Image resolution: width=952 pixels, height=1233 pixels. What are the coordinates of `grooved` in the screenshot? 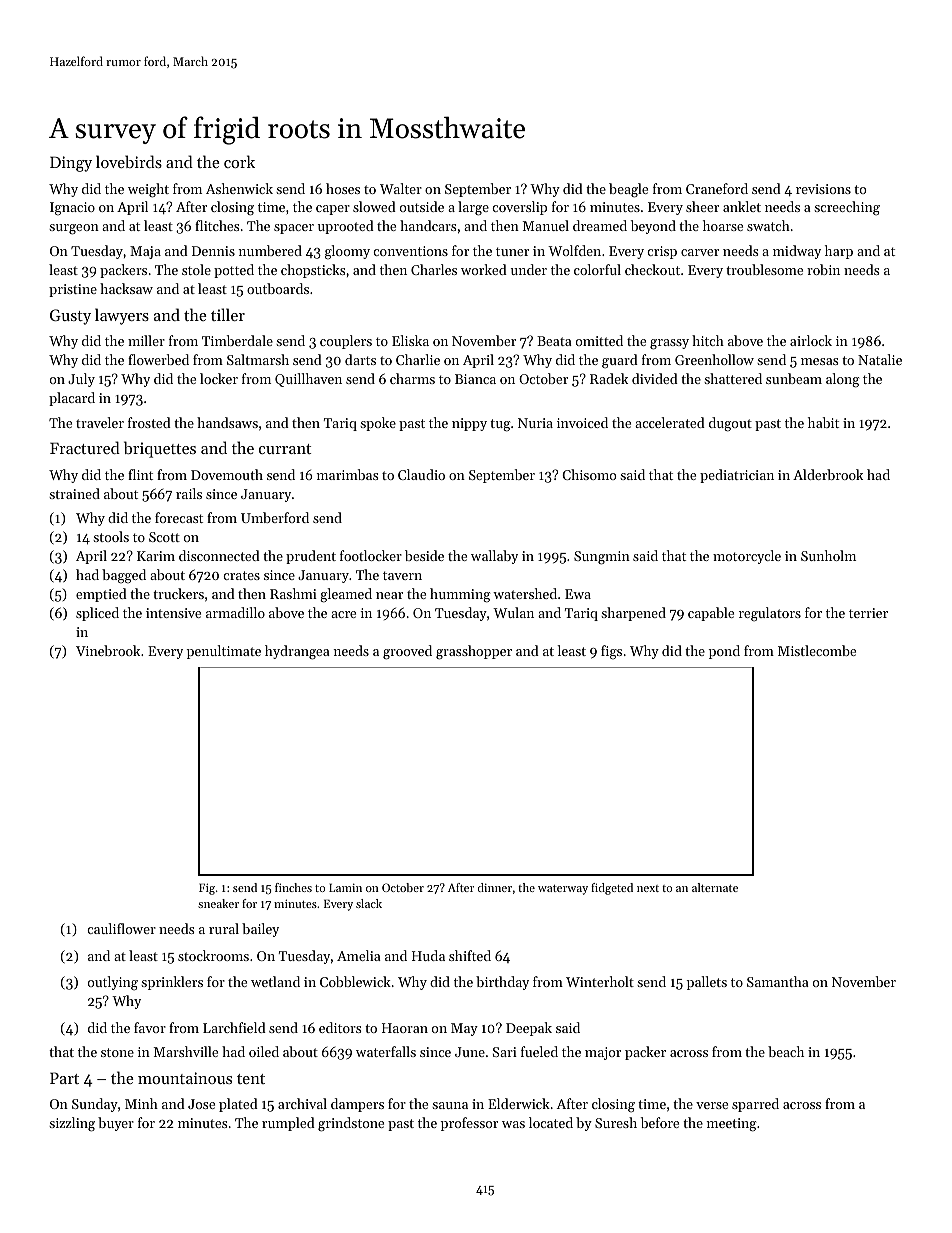 It's located at (407, 652).
